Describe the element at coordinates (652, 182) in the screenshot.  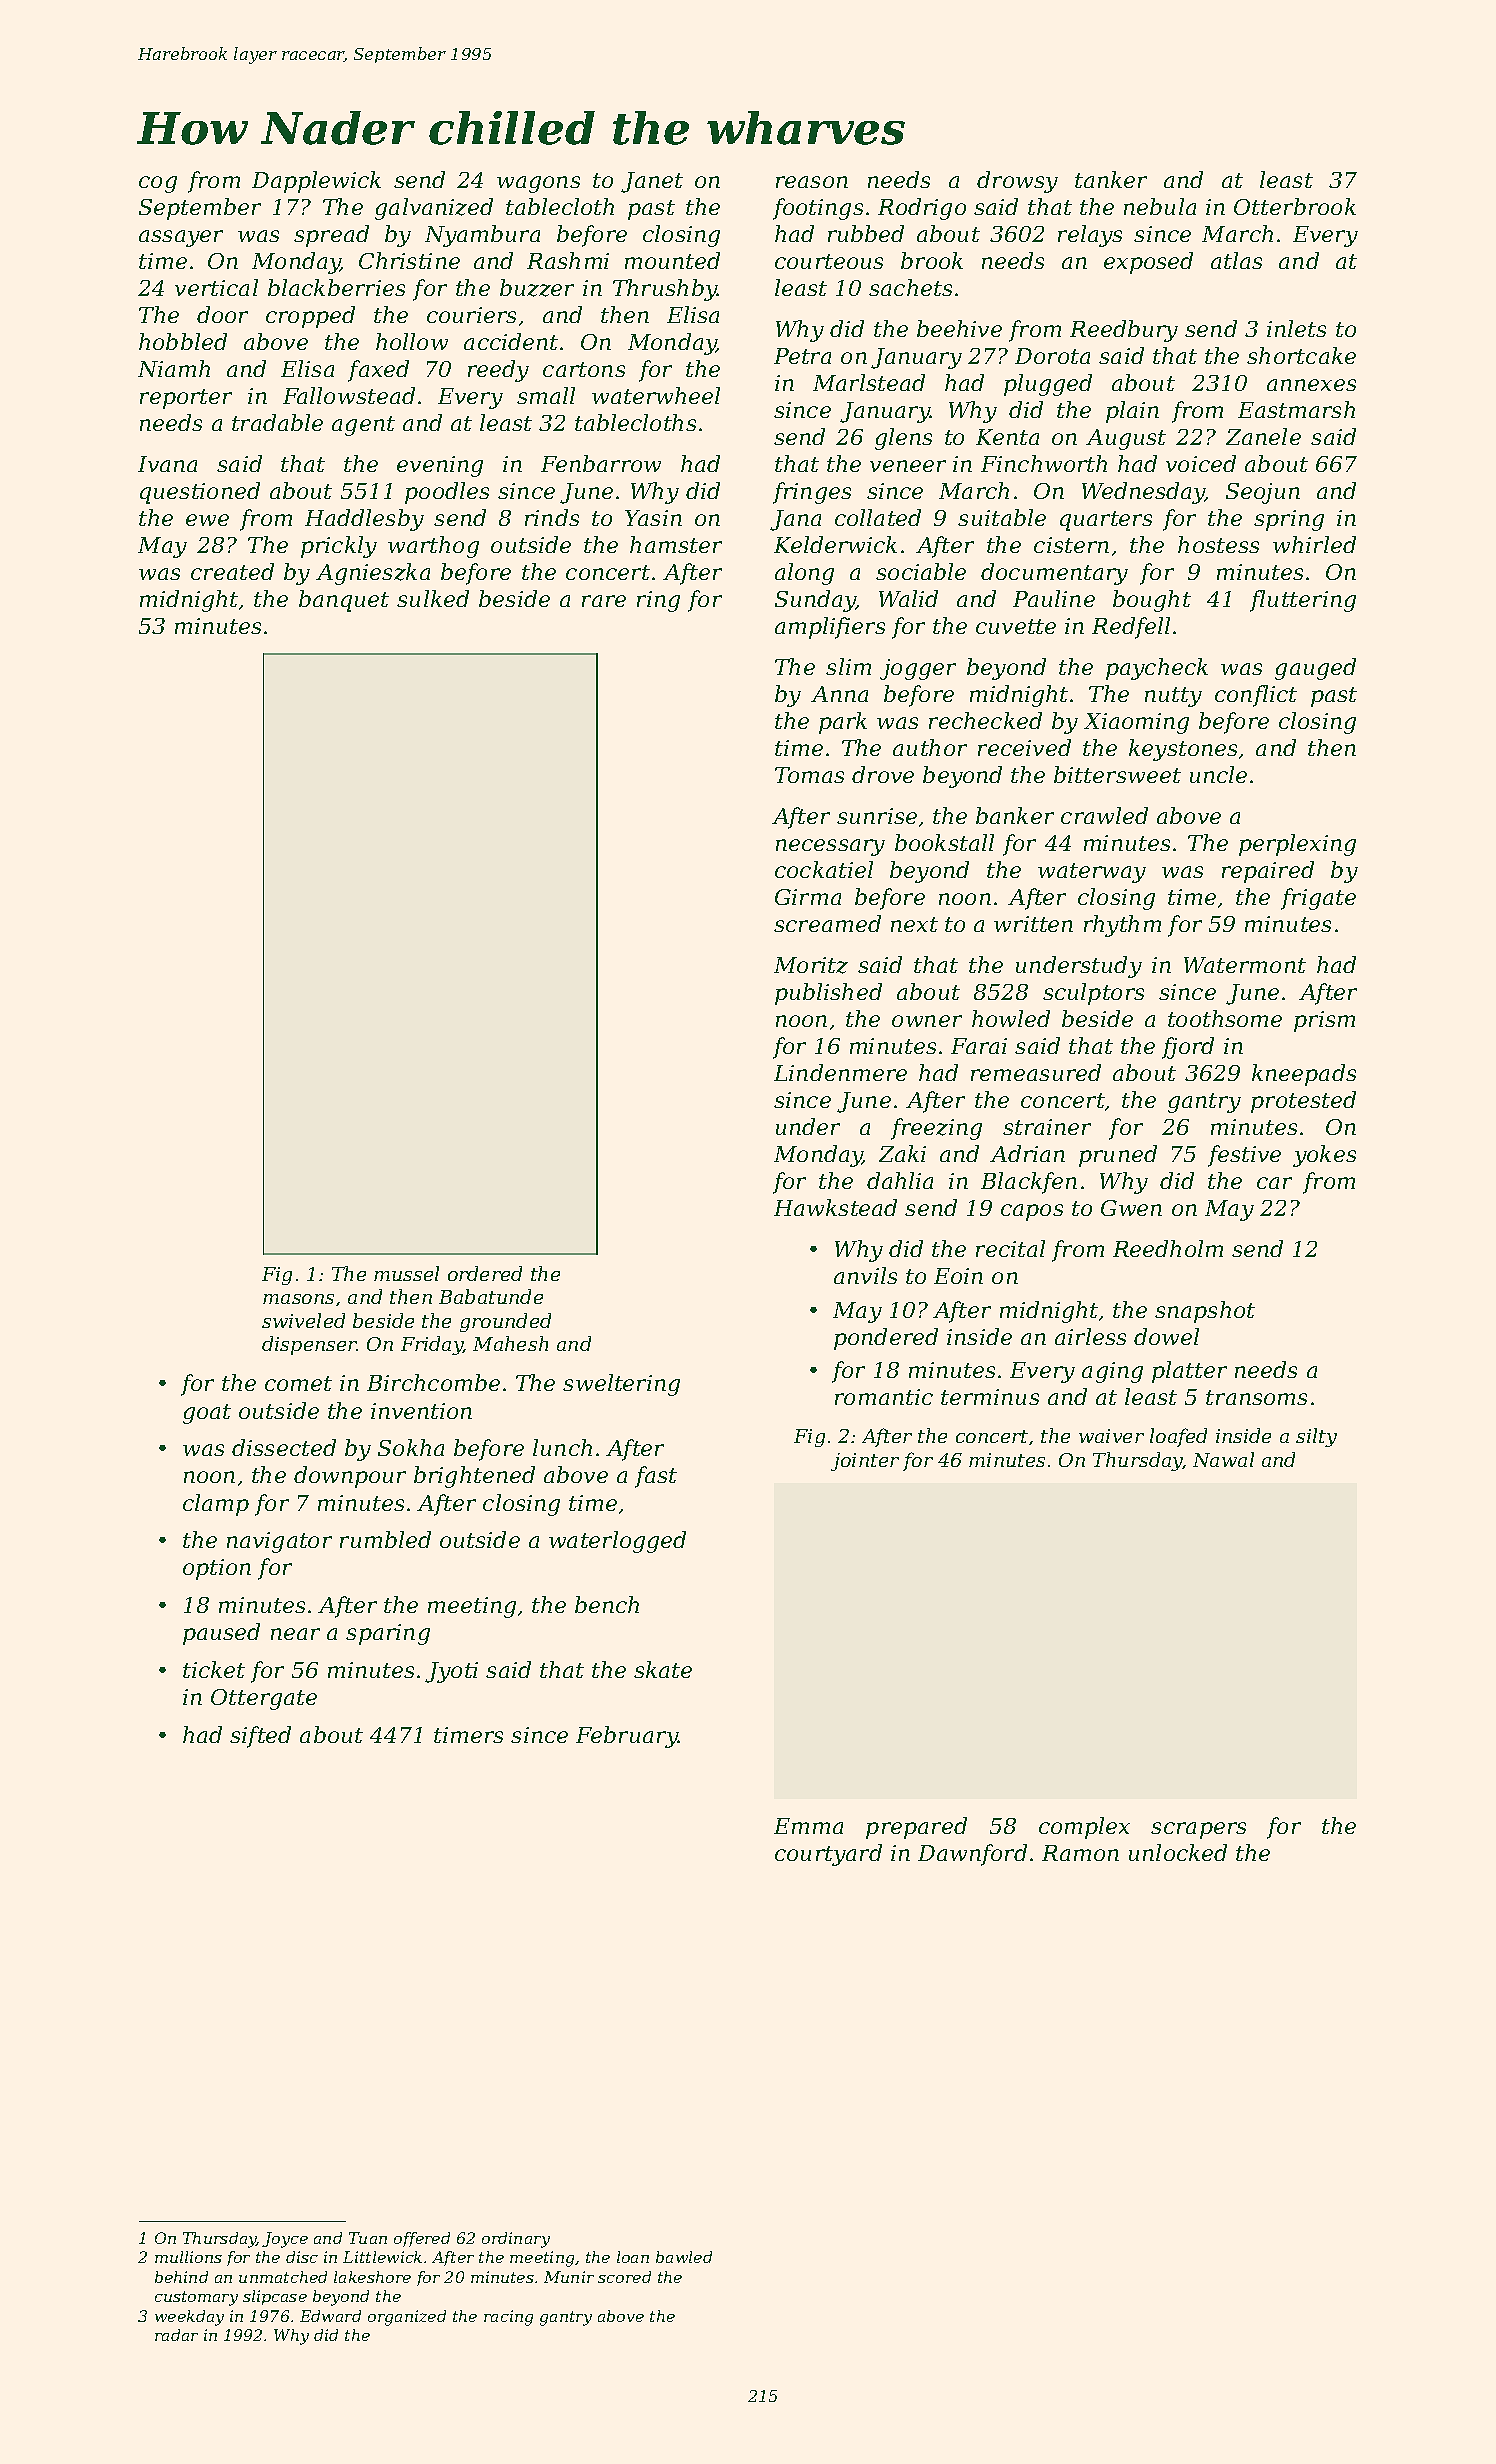
I see `Janet` at that location.
